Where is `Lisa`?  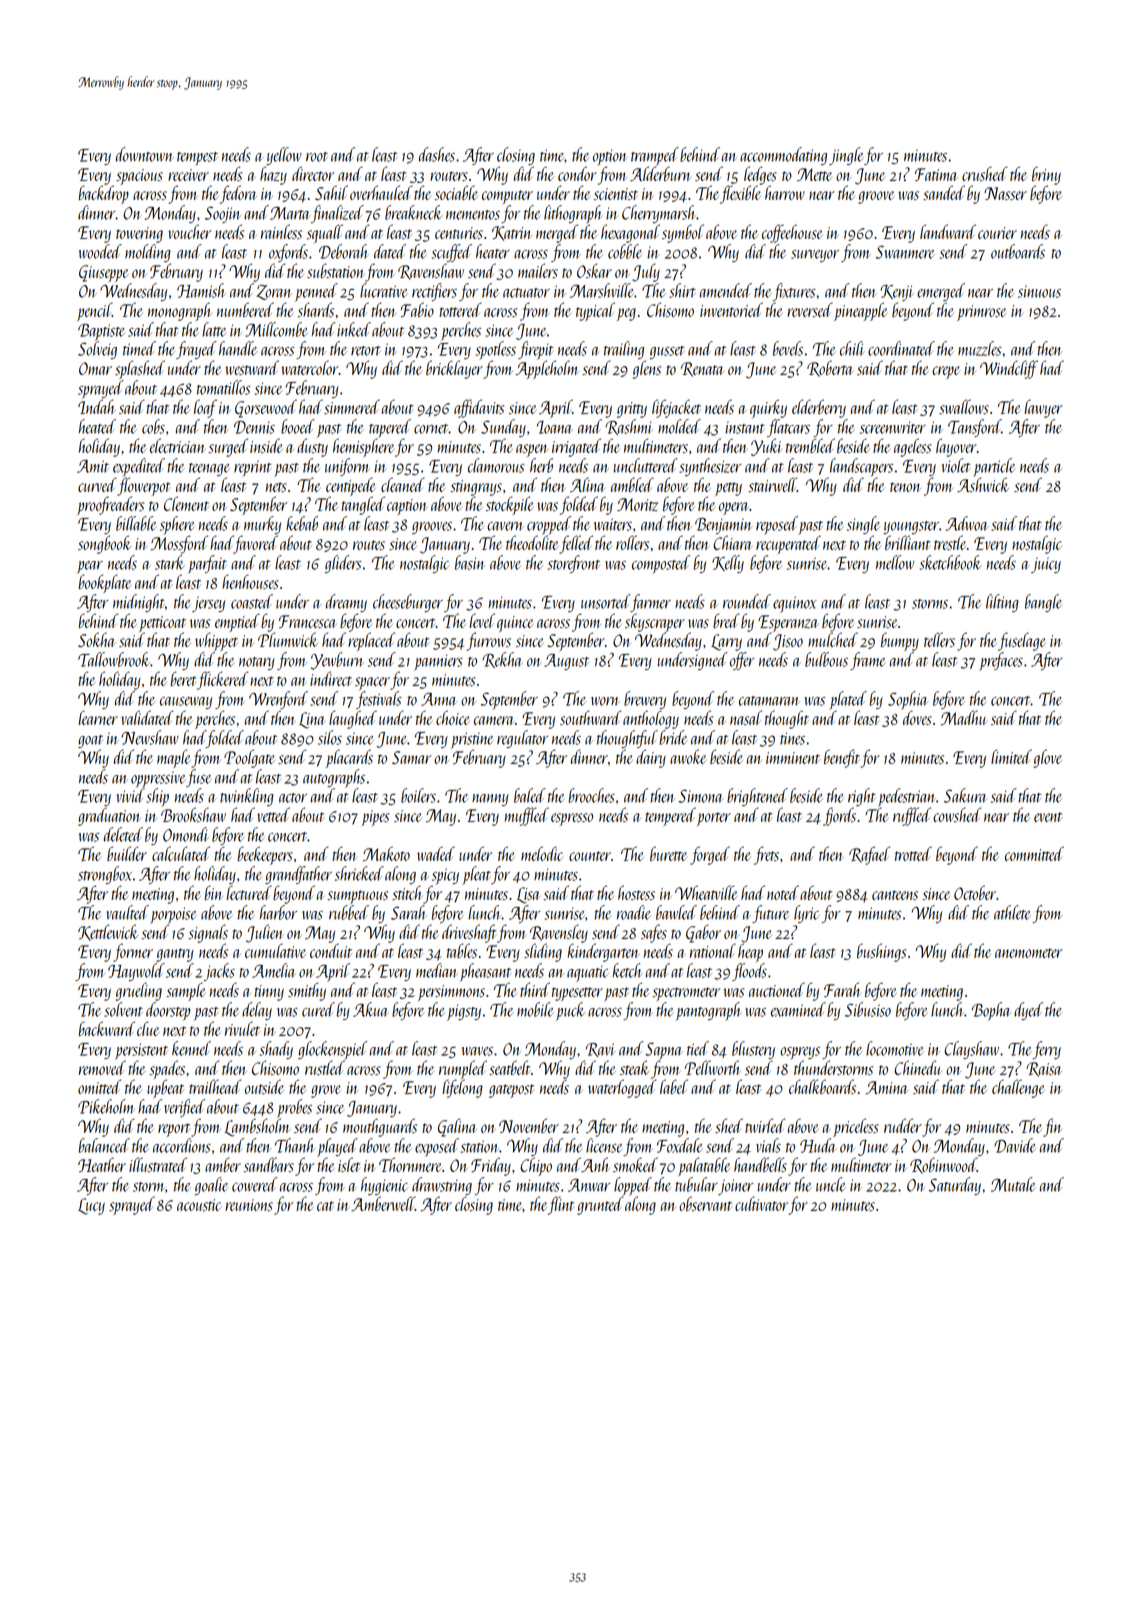
Lisa is located at coordinates (528, 895).
